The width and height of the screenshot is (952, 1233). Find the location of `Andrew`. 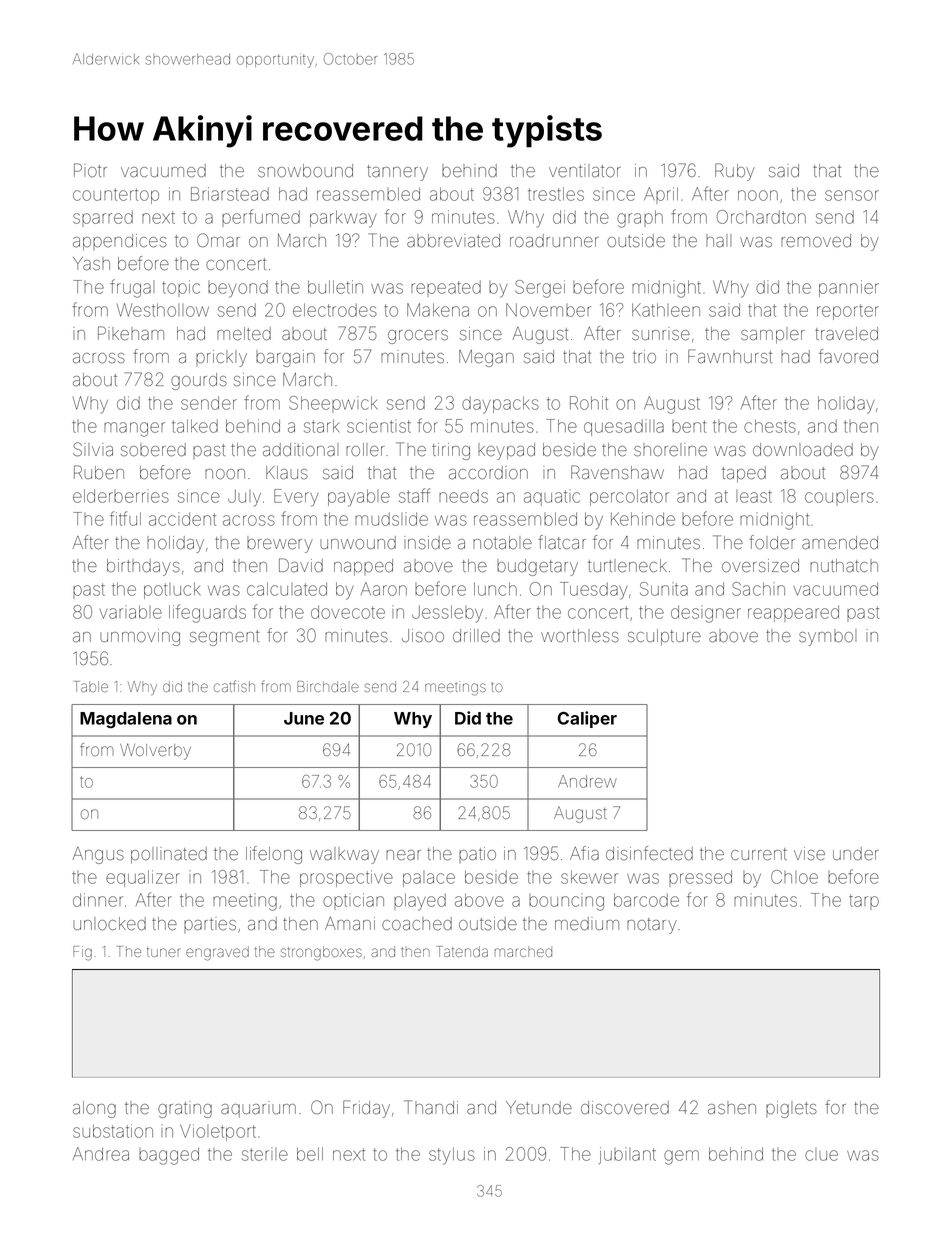

Andrew is located at coordinates (587, 781).
